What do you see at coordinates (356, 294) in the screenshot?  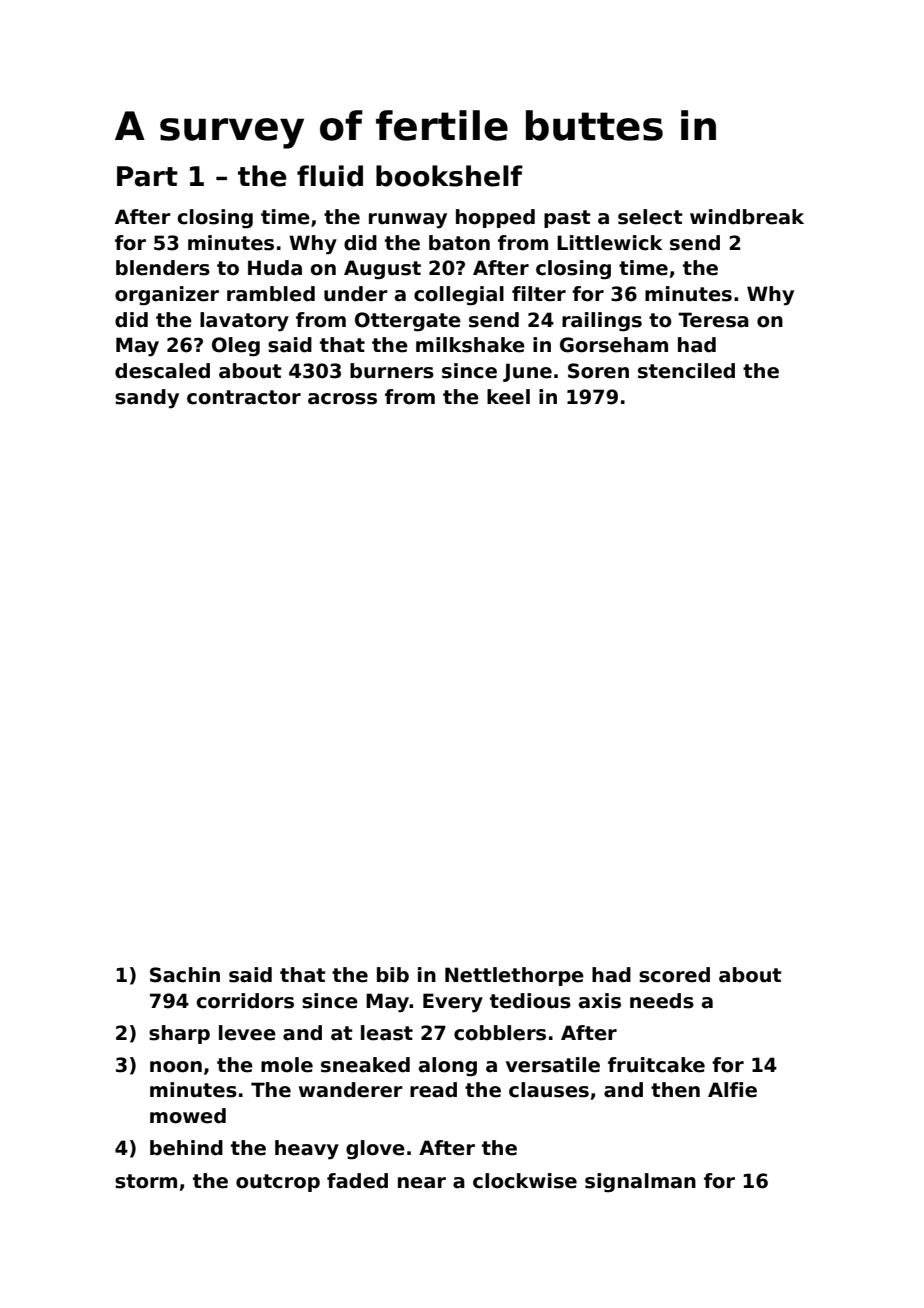 I see `under` at bounding box center [356, 294].
